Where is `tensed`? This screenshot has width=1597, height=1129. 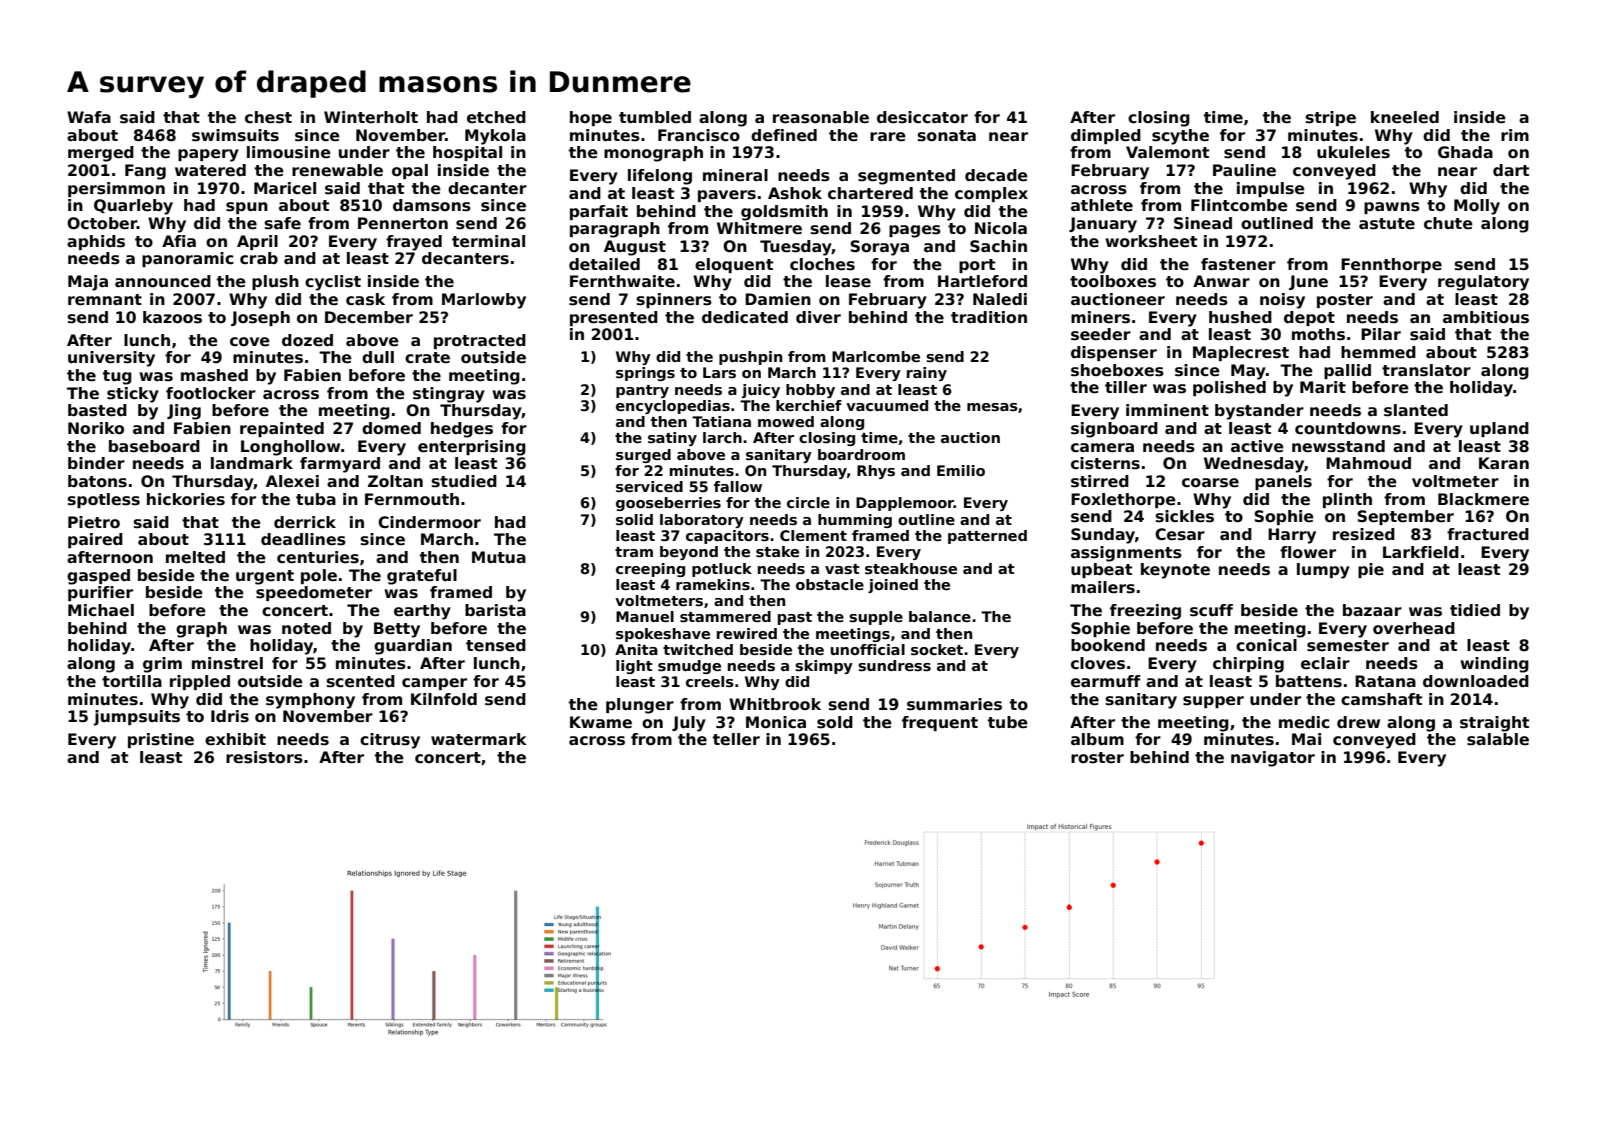 tensed is located at coordinates (496, 645).
